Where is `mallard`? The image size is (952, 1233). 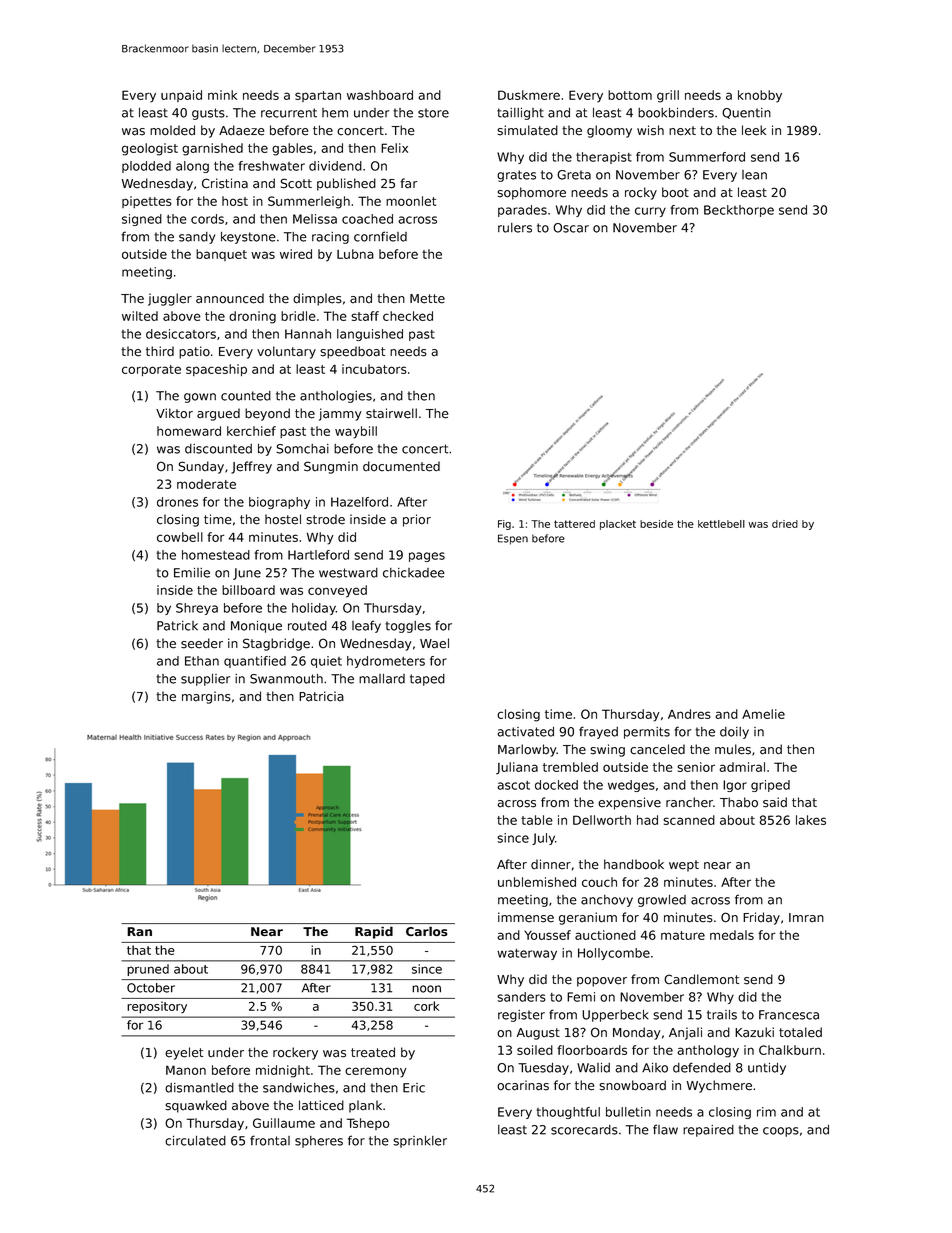 mallard is located at coordinates (382, 679).
